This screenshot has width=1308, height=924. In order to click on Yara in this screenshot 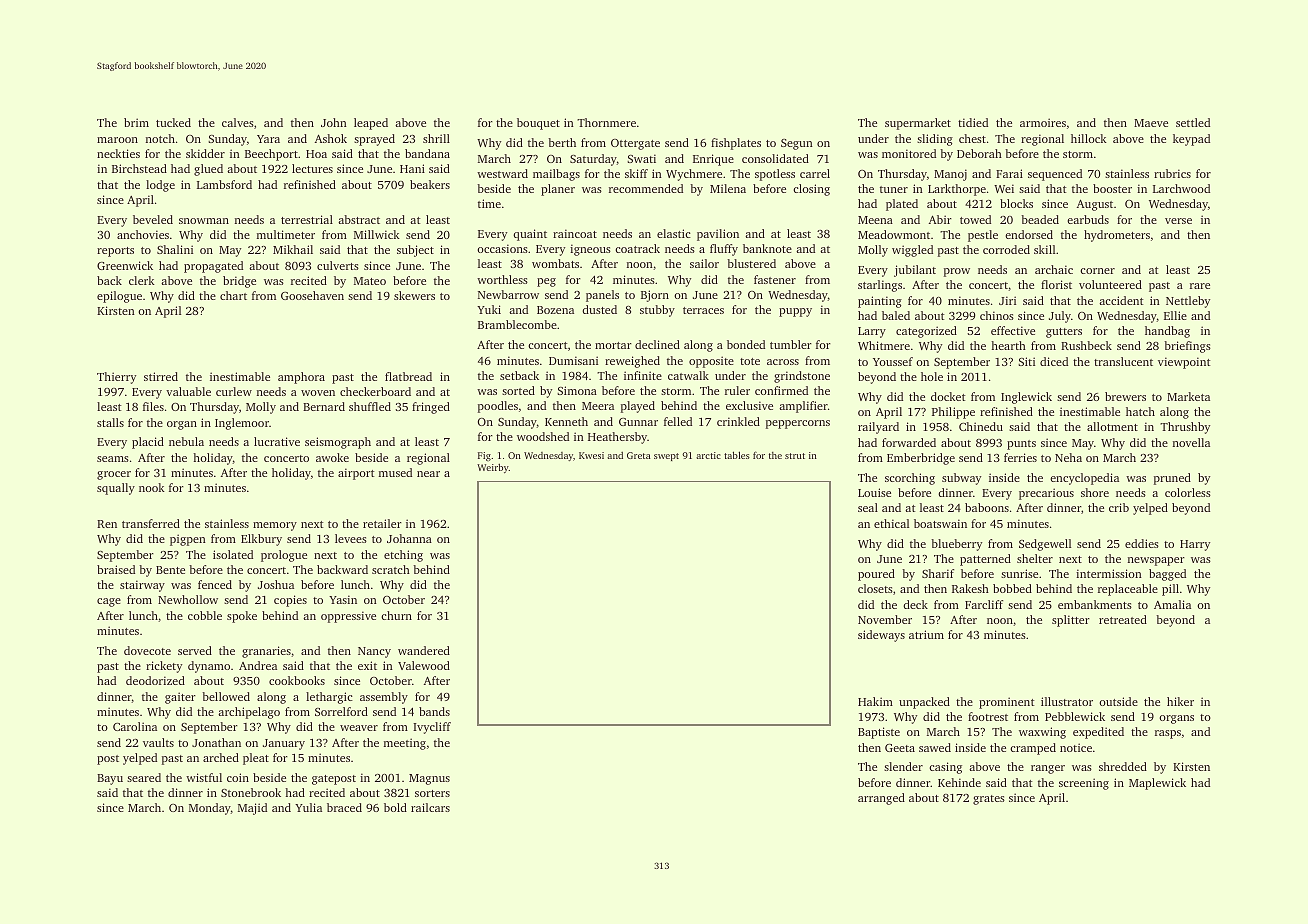, I will do `click(268, 139)`.
